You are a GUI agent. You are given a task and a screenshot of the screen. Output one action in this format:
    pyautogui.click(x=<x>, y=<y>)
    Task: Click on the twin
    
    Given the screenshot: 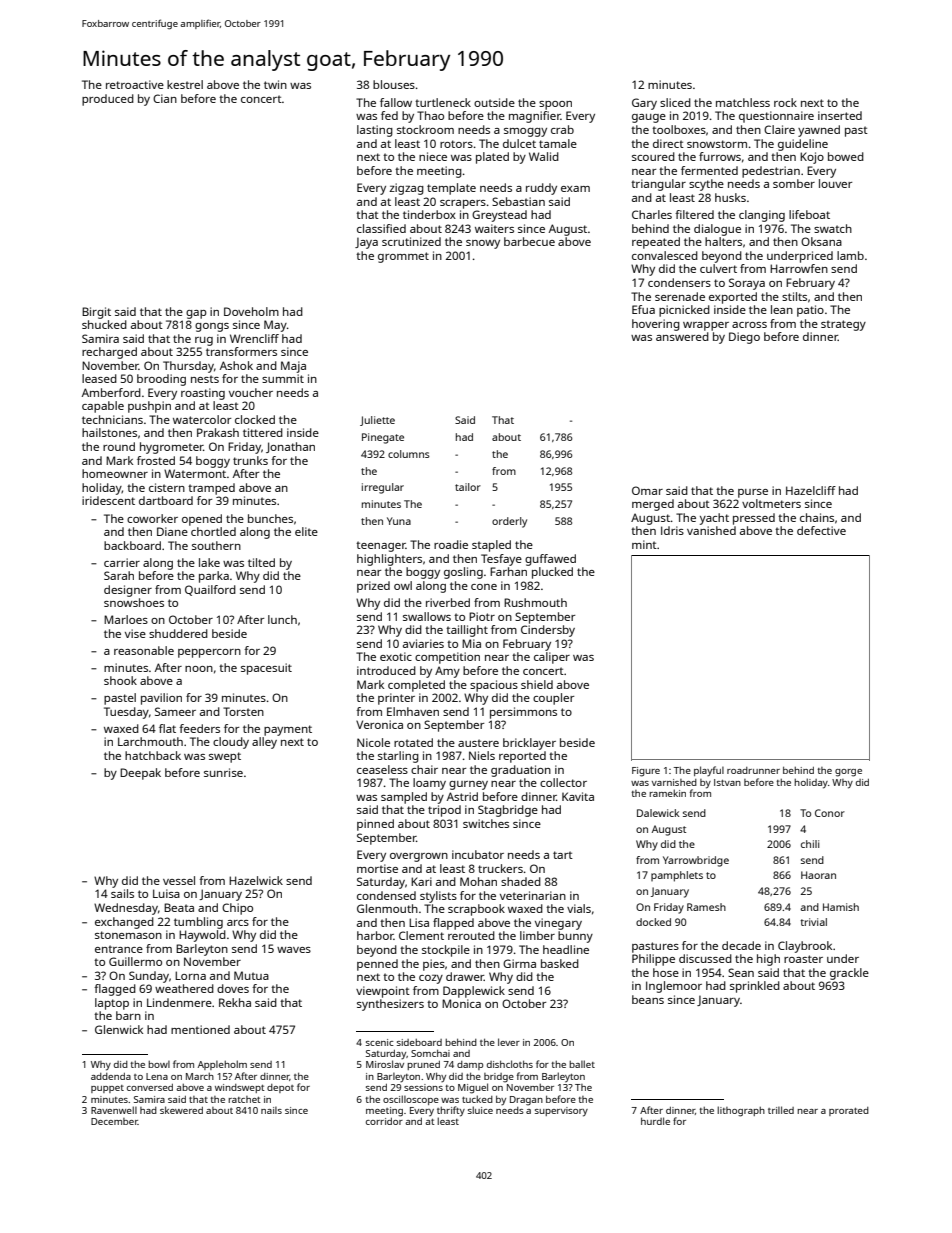 What is the action you would take?
    pyautogui.click(x=275, y=84)
